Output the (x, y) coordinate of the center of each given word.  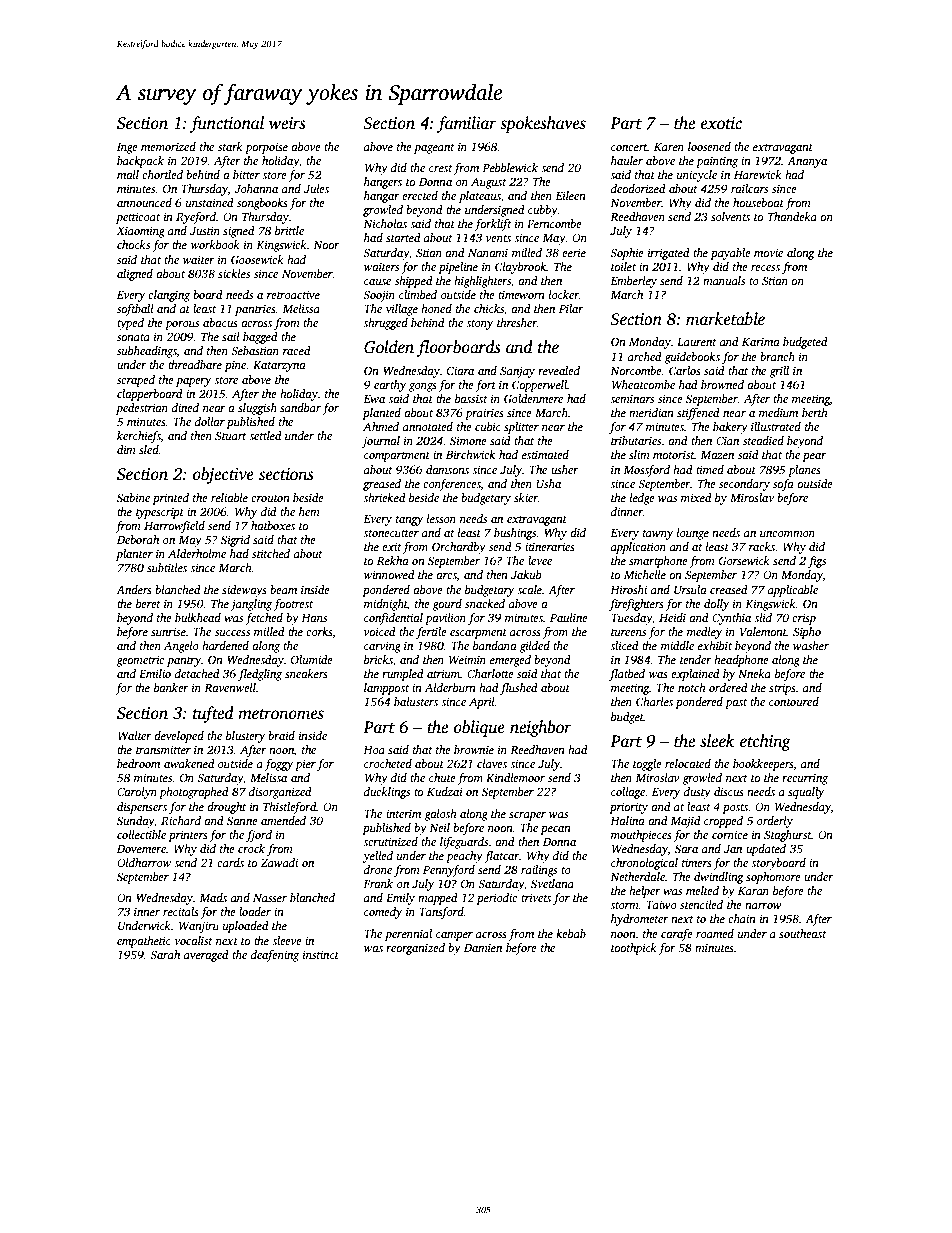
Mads (213, 897)
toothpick (634, 949)
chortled (162, 174)
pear (814, 457)
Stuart (231, 435)
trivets (536, 897)
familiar (467, 124)
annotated (428, 426)
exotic (721, 123)
